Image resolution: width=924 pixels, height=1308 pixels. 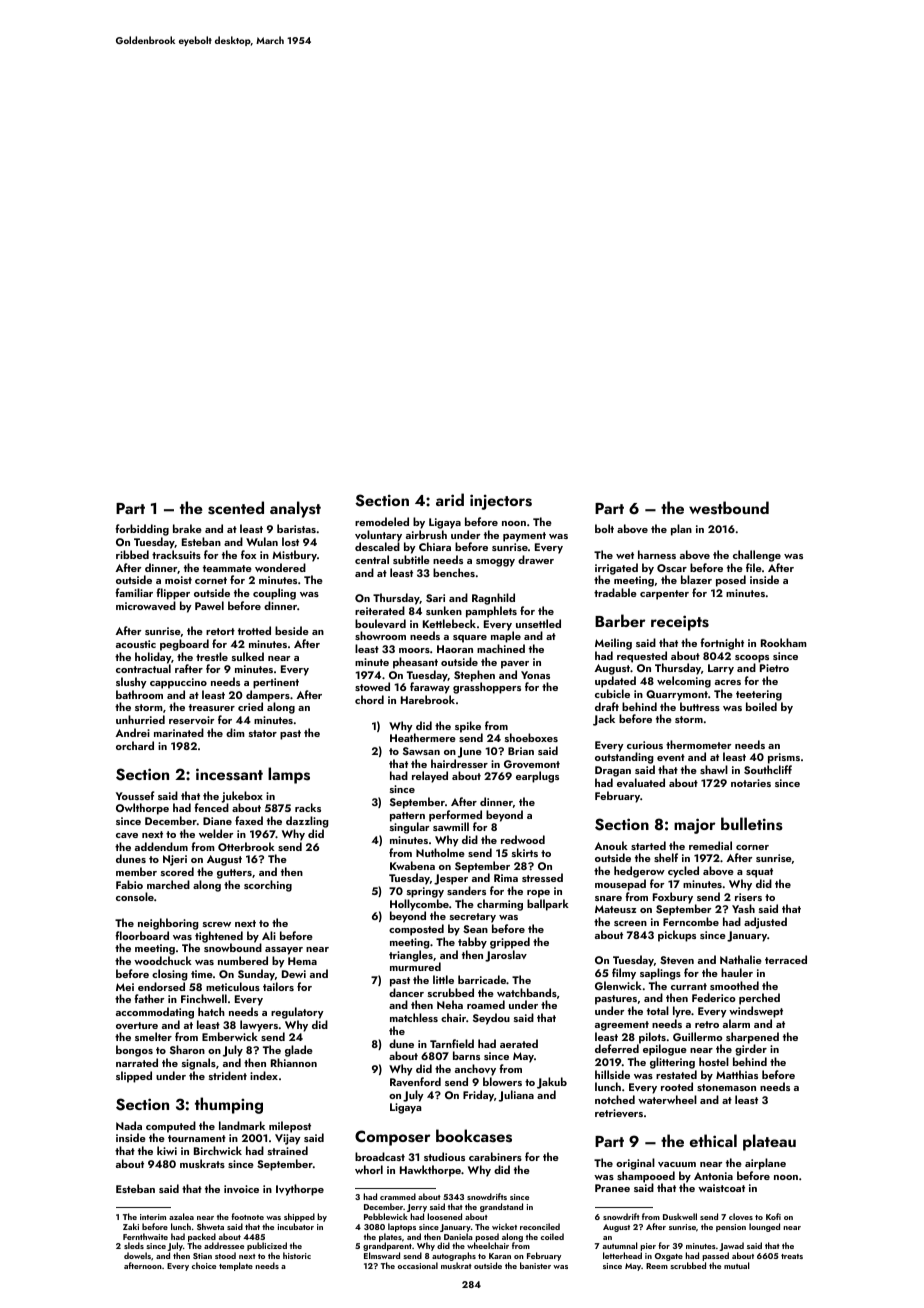 I want to click on injectors, so click(x=501, y=502).
